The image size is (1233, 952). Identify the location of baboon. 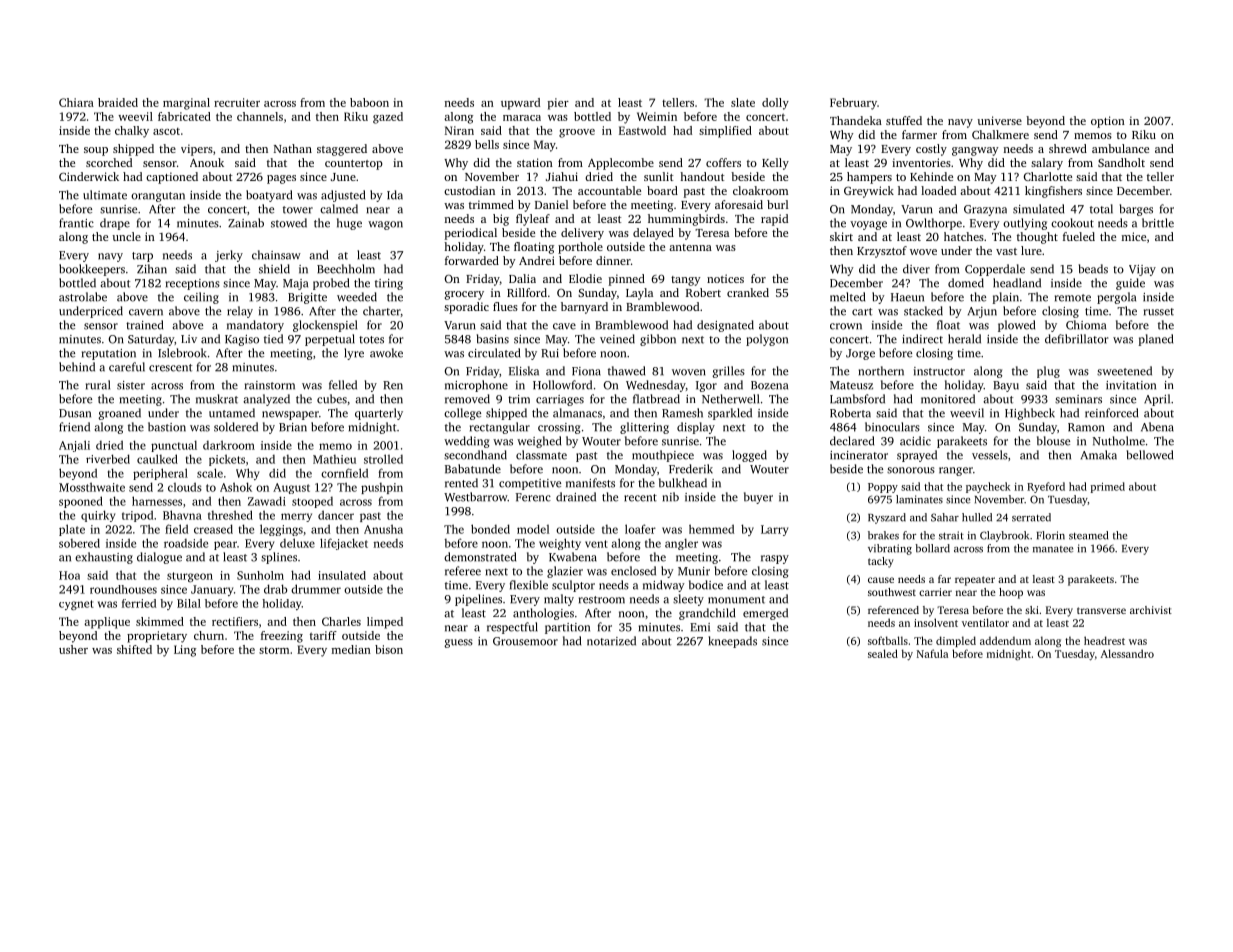
(369, 102).
